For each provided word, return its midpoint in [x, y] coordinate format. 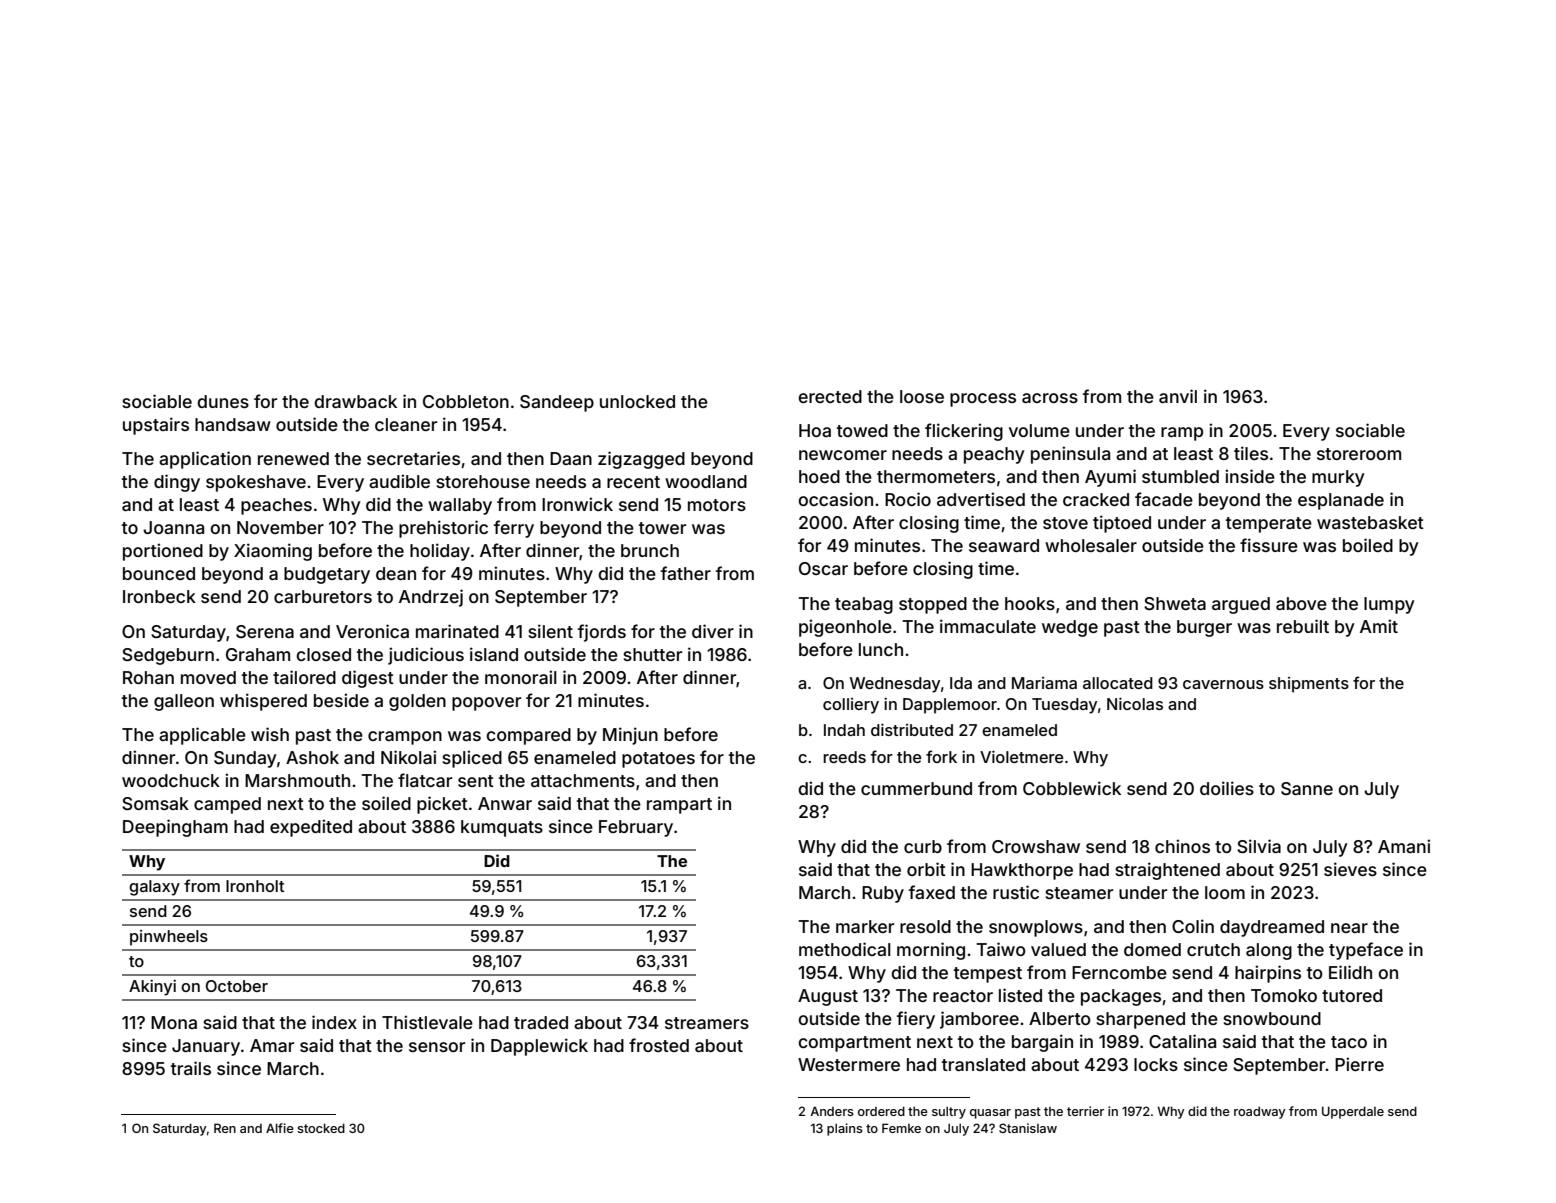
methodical [845, 949]
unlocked [637, 401]
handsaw [233, 424]
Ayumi [1110, 478]
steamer [1079, 893]
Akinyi [152, 988]
